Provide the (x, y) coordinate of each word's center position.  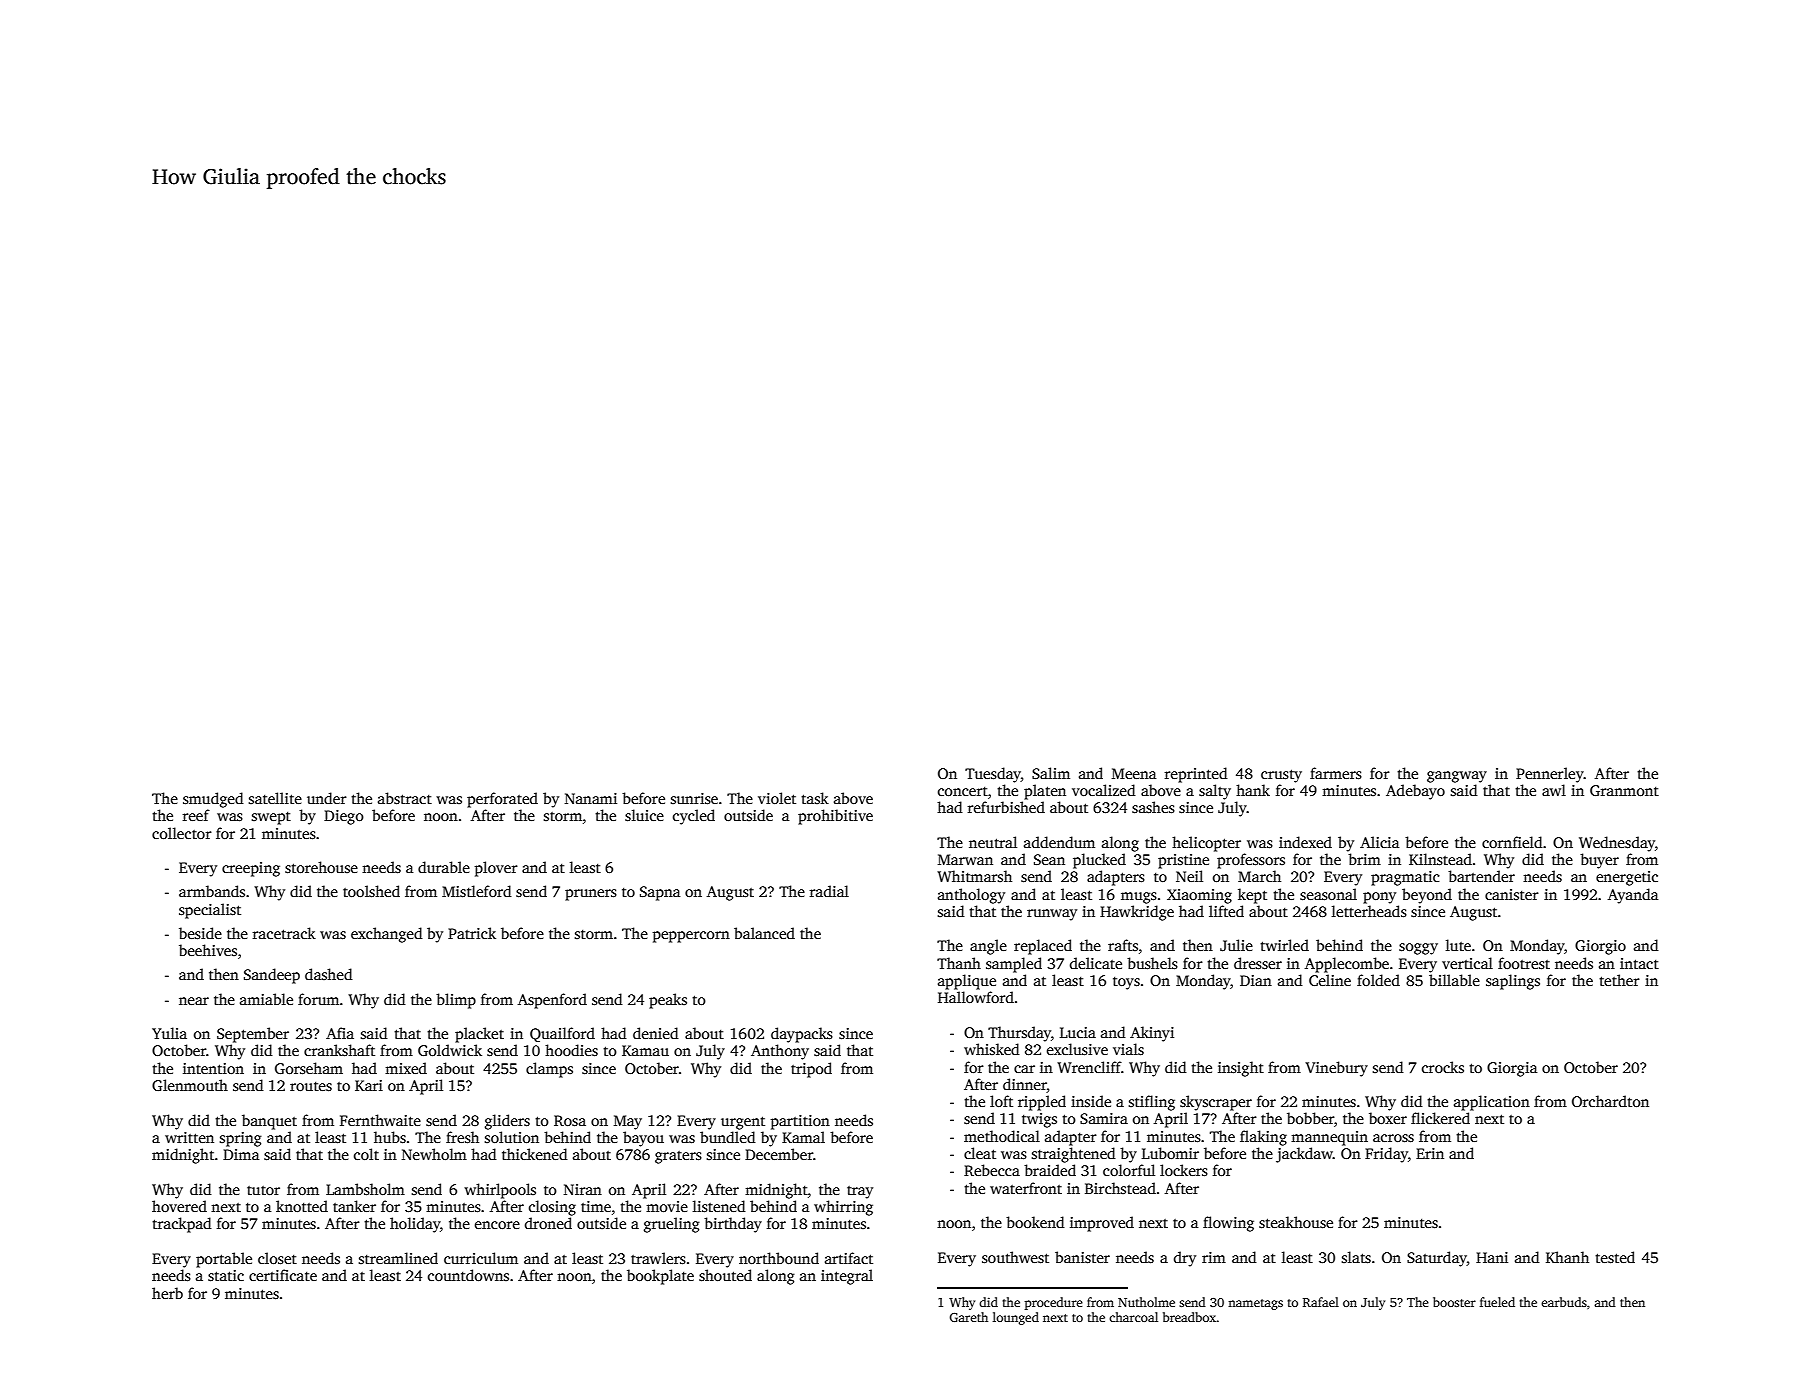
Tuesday (993, 775)
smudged (213, 800)
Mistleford (477, 891)
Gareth (969, 1317)
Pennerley (1550, 775)
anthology (971, 896)
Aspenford (552, 1001)
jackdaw (1304, 1155)
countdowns (468, 1275)
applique (967, 982)
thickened (535, 1154)
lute (1458, 945)
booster (1454, 1302)
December (779, 1154)
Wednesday (1617, 844)
